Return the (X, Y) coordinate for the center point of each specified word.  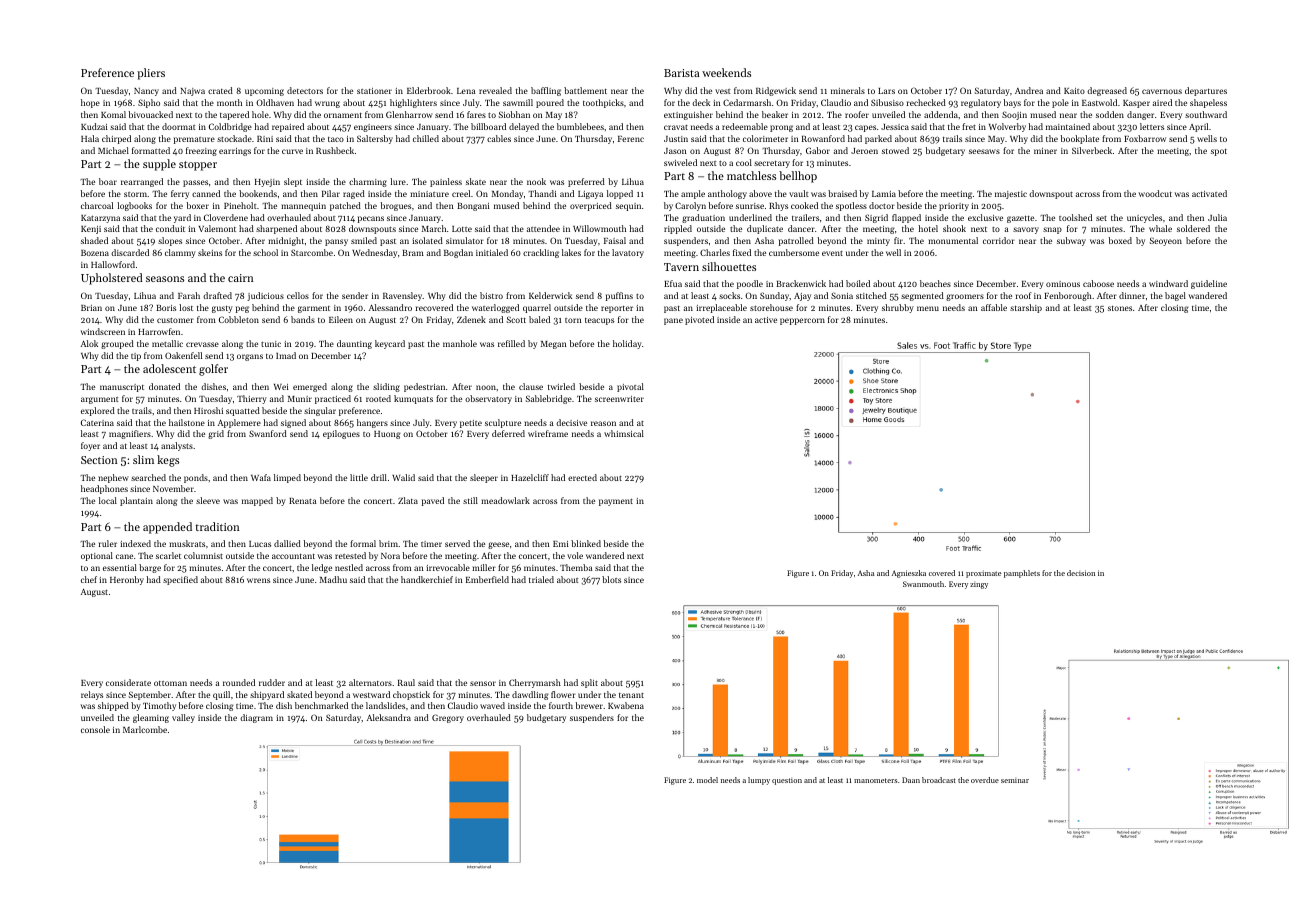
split (589, 683)
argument (100, 400)
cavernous (1162, 91)
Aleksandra (389, 717)
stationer (374, 91)
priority (954, 207)
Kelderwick (550, 295)
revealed (495, 90)
